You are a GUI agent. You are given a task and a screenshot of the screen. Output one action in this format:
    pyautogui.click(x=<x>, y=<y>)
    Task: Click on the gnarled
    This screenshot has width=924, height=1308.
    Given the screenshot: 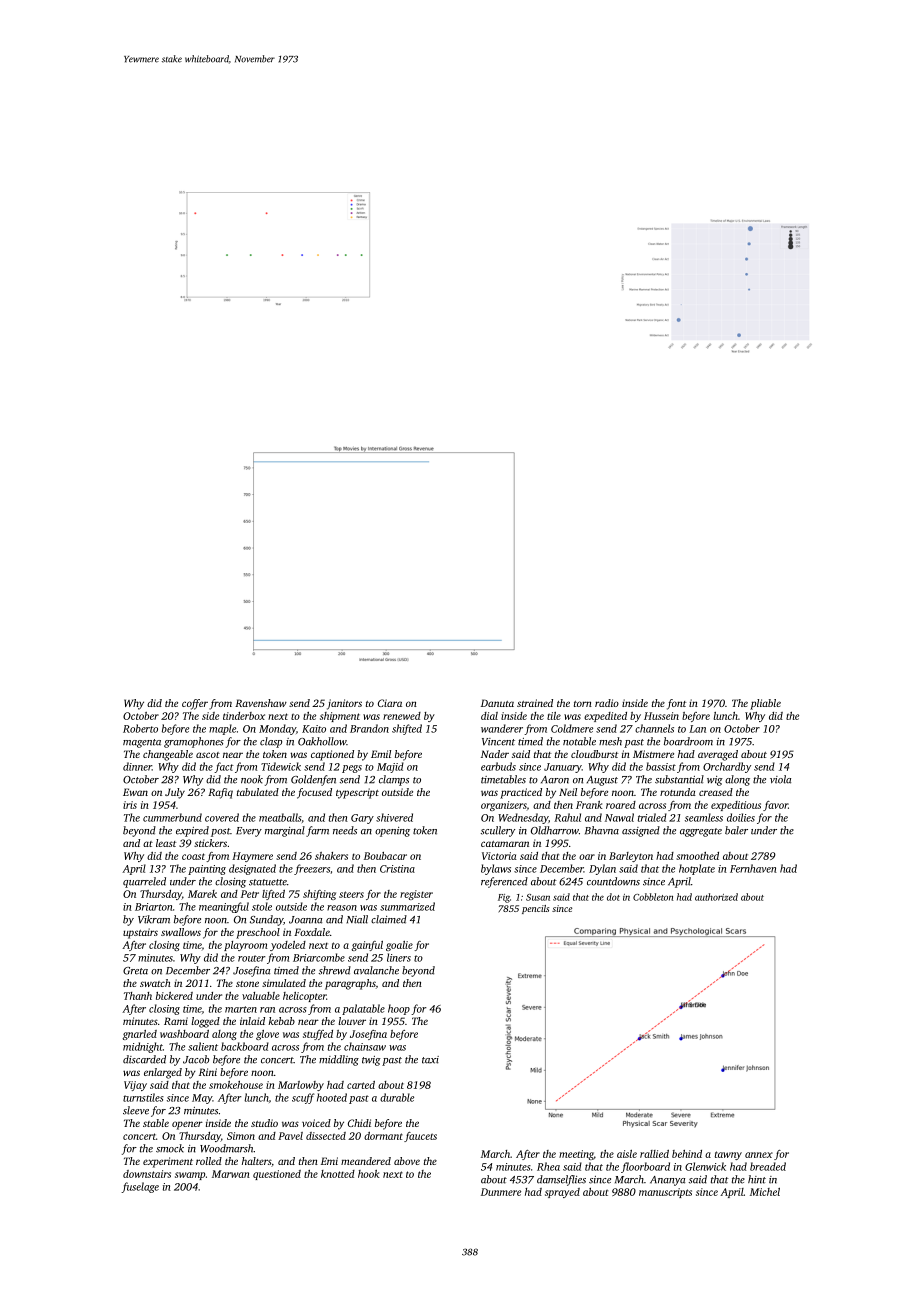 What is the action you would take?
    pyautogui.click(x=139, y=1035)
